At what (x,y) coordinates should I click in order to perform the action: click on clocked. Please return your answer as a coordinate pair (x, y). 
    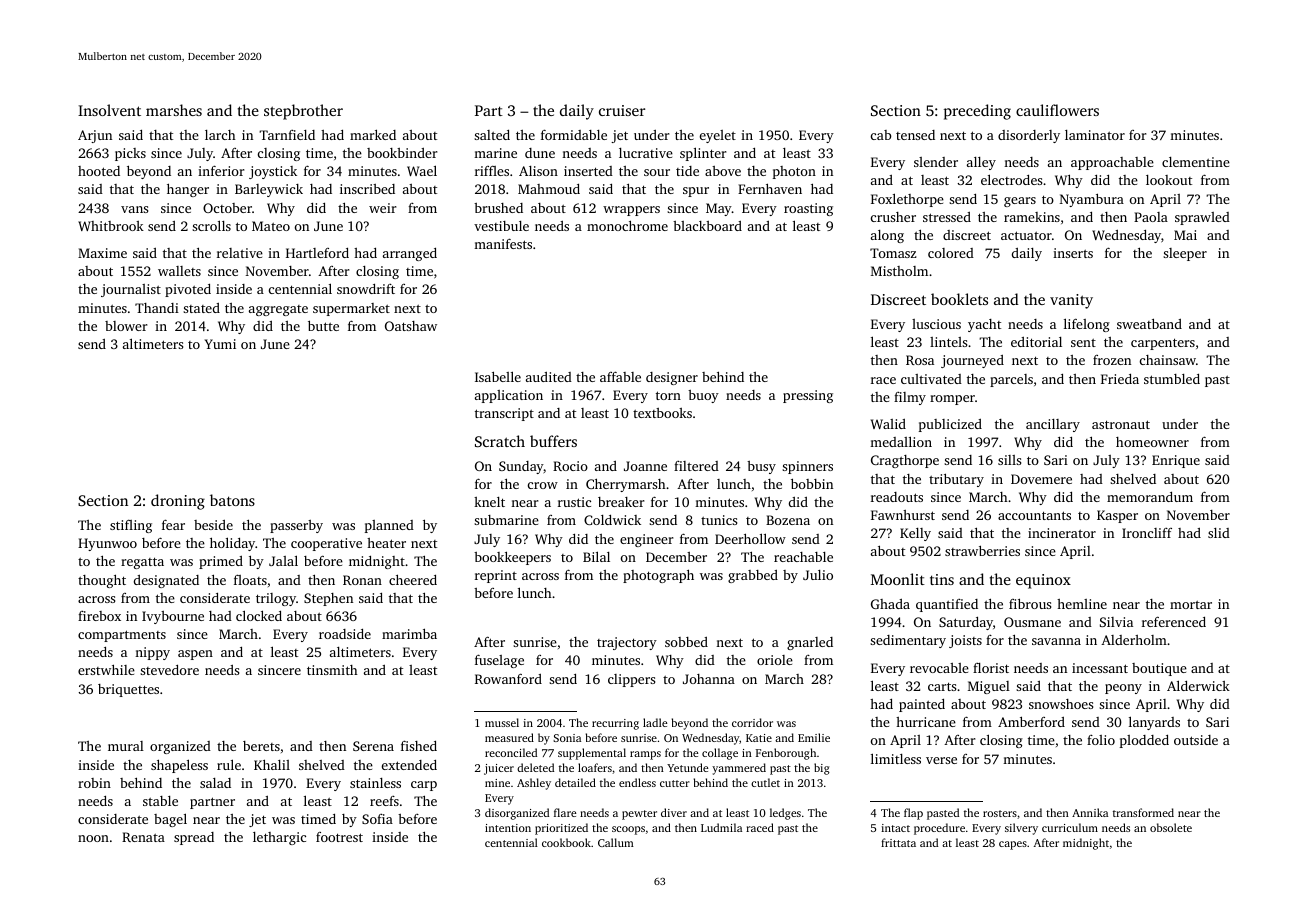
    Looking at the image, I should click on (259, 615).
